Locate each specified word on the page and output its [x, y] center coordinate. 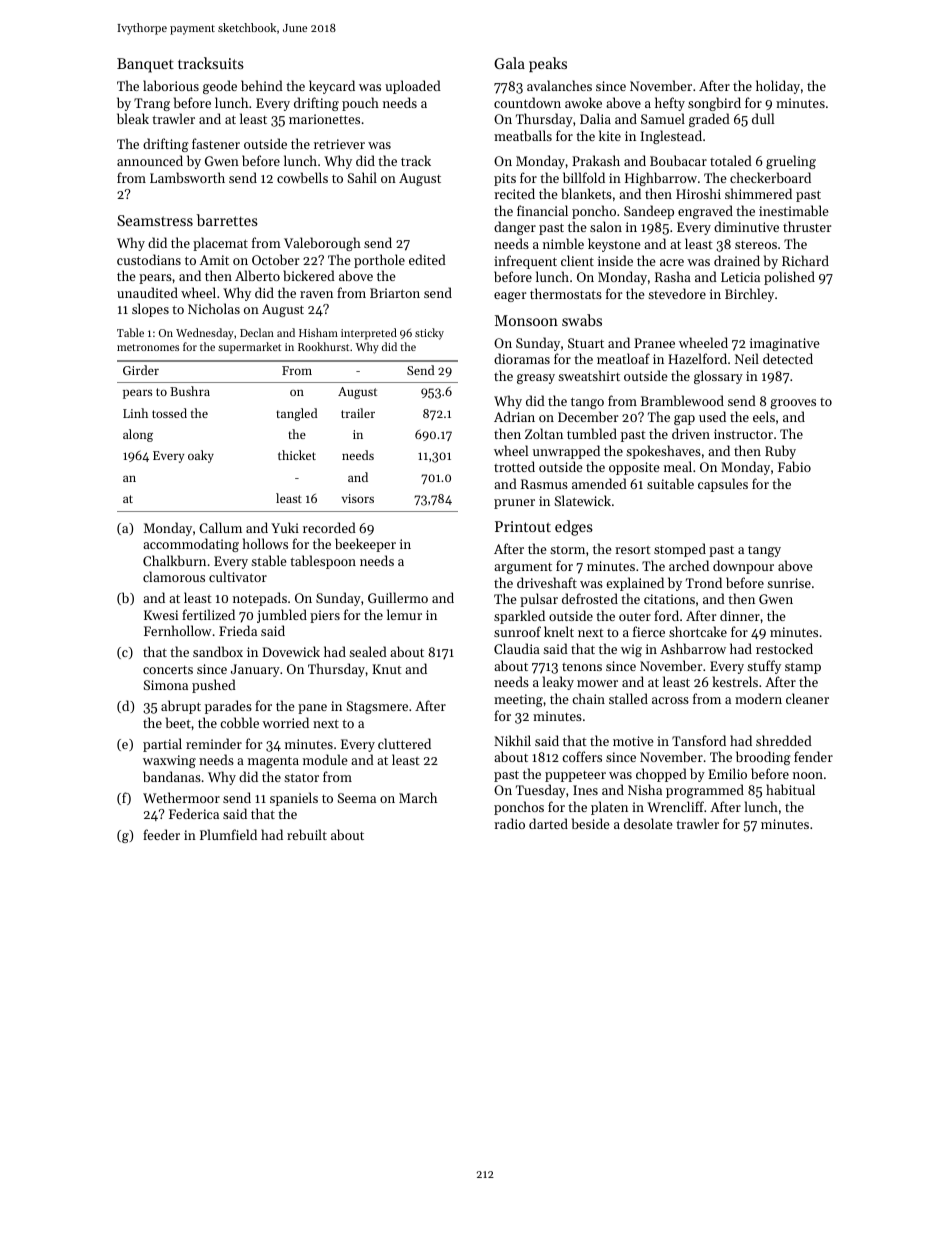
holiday [778, 87]
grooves [793, 404]
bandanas [172, 776]
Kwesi [161, 615]
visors [357, 498]
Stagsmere [377, 707]
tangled [297, 414]
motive [633, 741]
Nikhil [512, 740]
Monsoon [526, 320]
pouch [360, 104]
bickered [309, 275]
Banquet [145, 65]
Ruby [780, 452]
